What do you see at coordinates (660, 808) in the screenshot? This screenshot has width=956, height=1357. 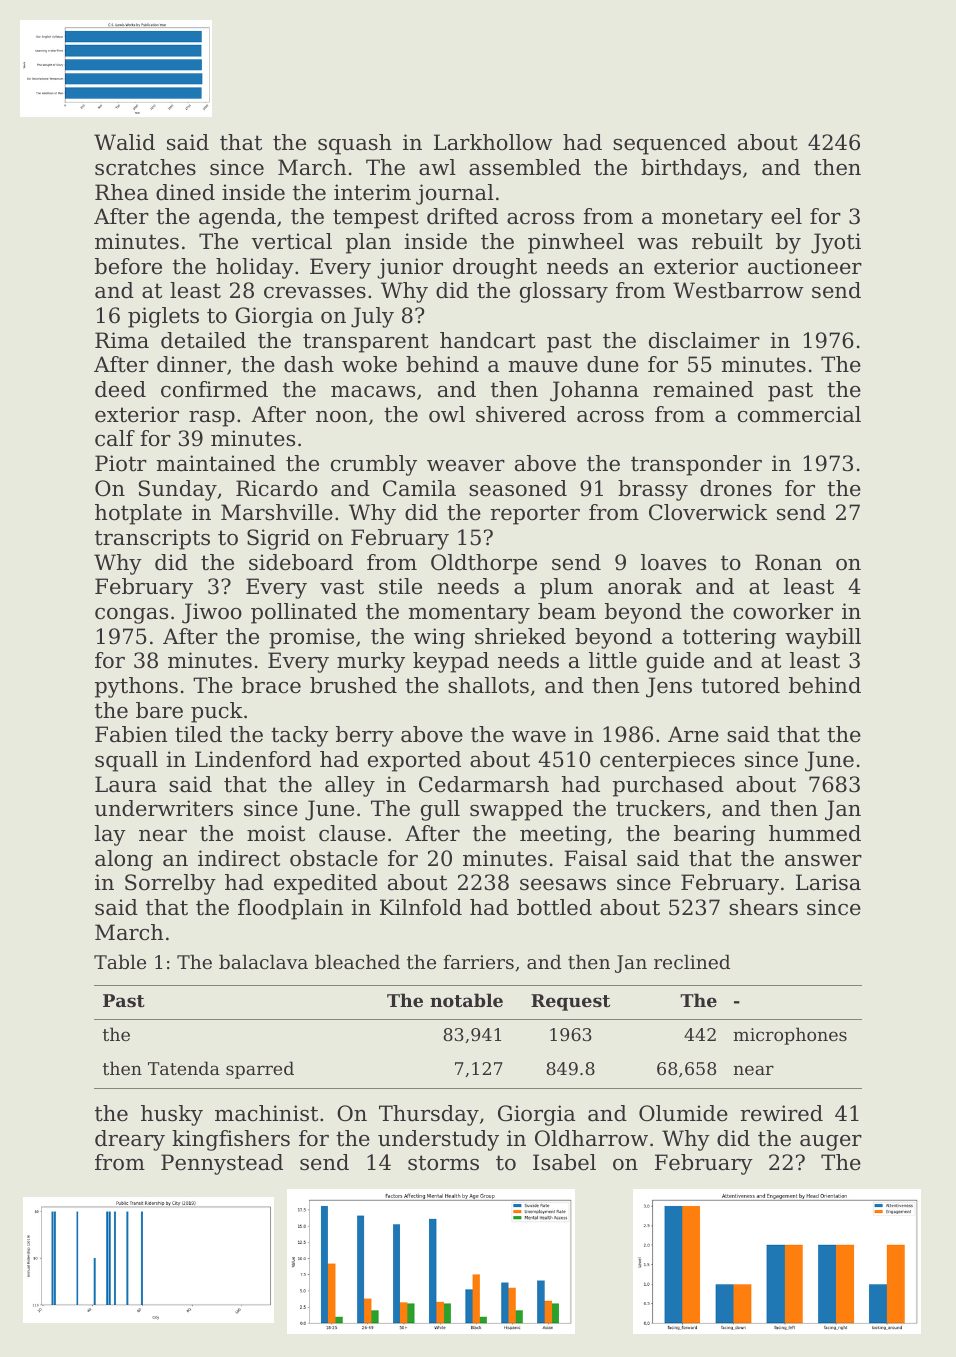 I see `truckers` at bounding box center [660, 808].
